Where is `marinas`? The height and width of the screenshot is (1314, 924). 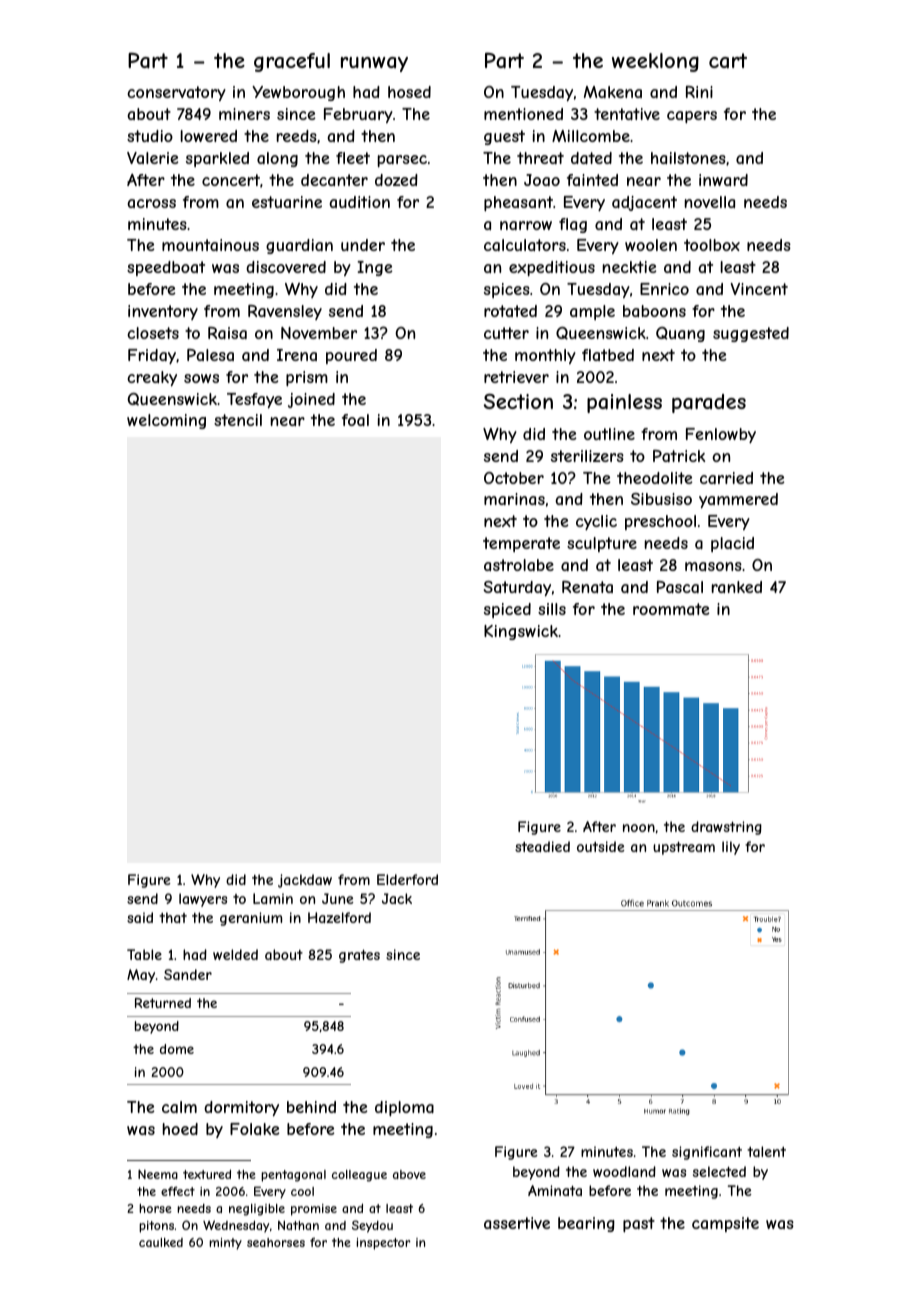
marinas is located at coordinates (514, 499).
